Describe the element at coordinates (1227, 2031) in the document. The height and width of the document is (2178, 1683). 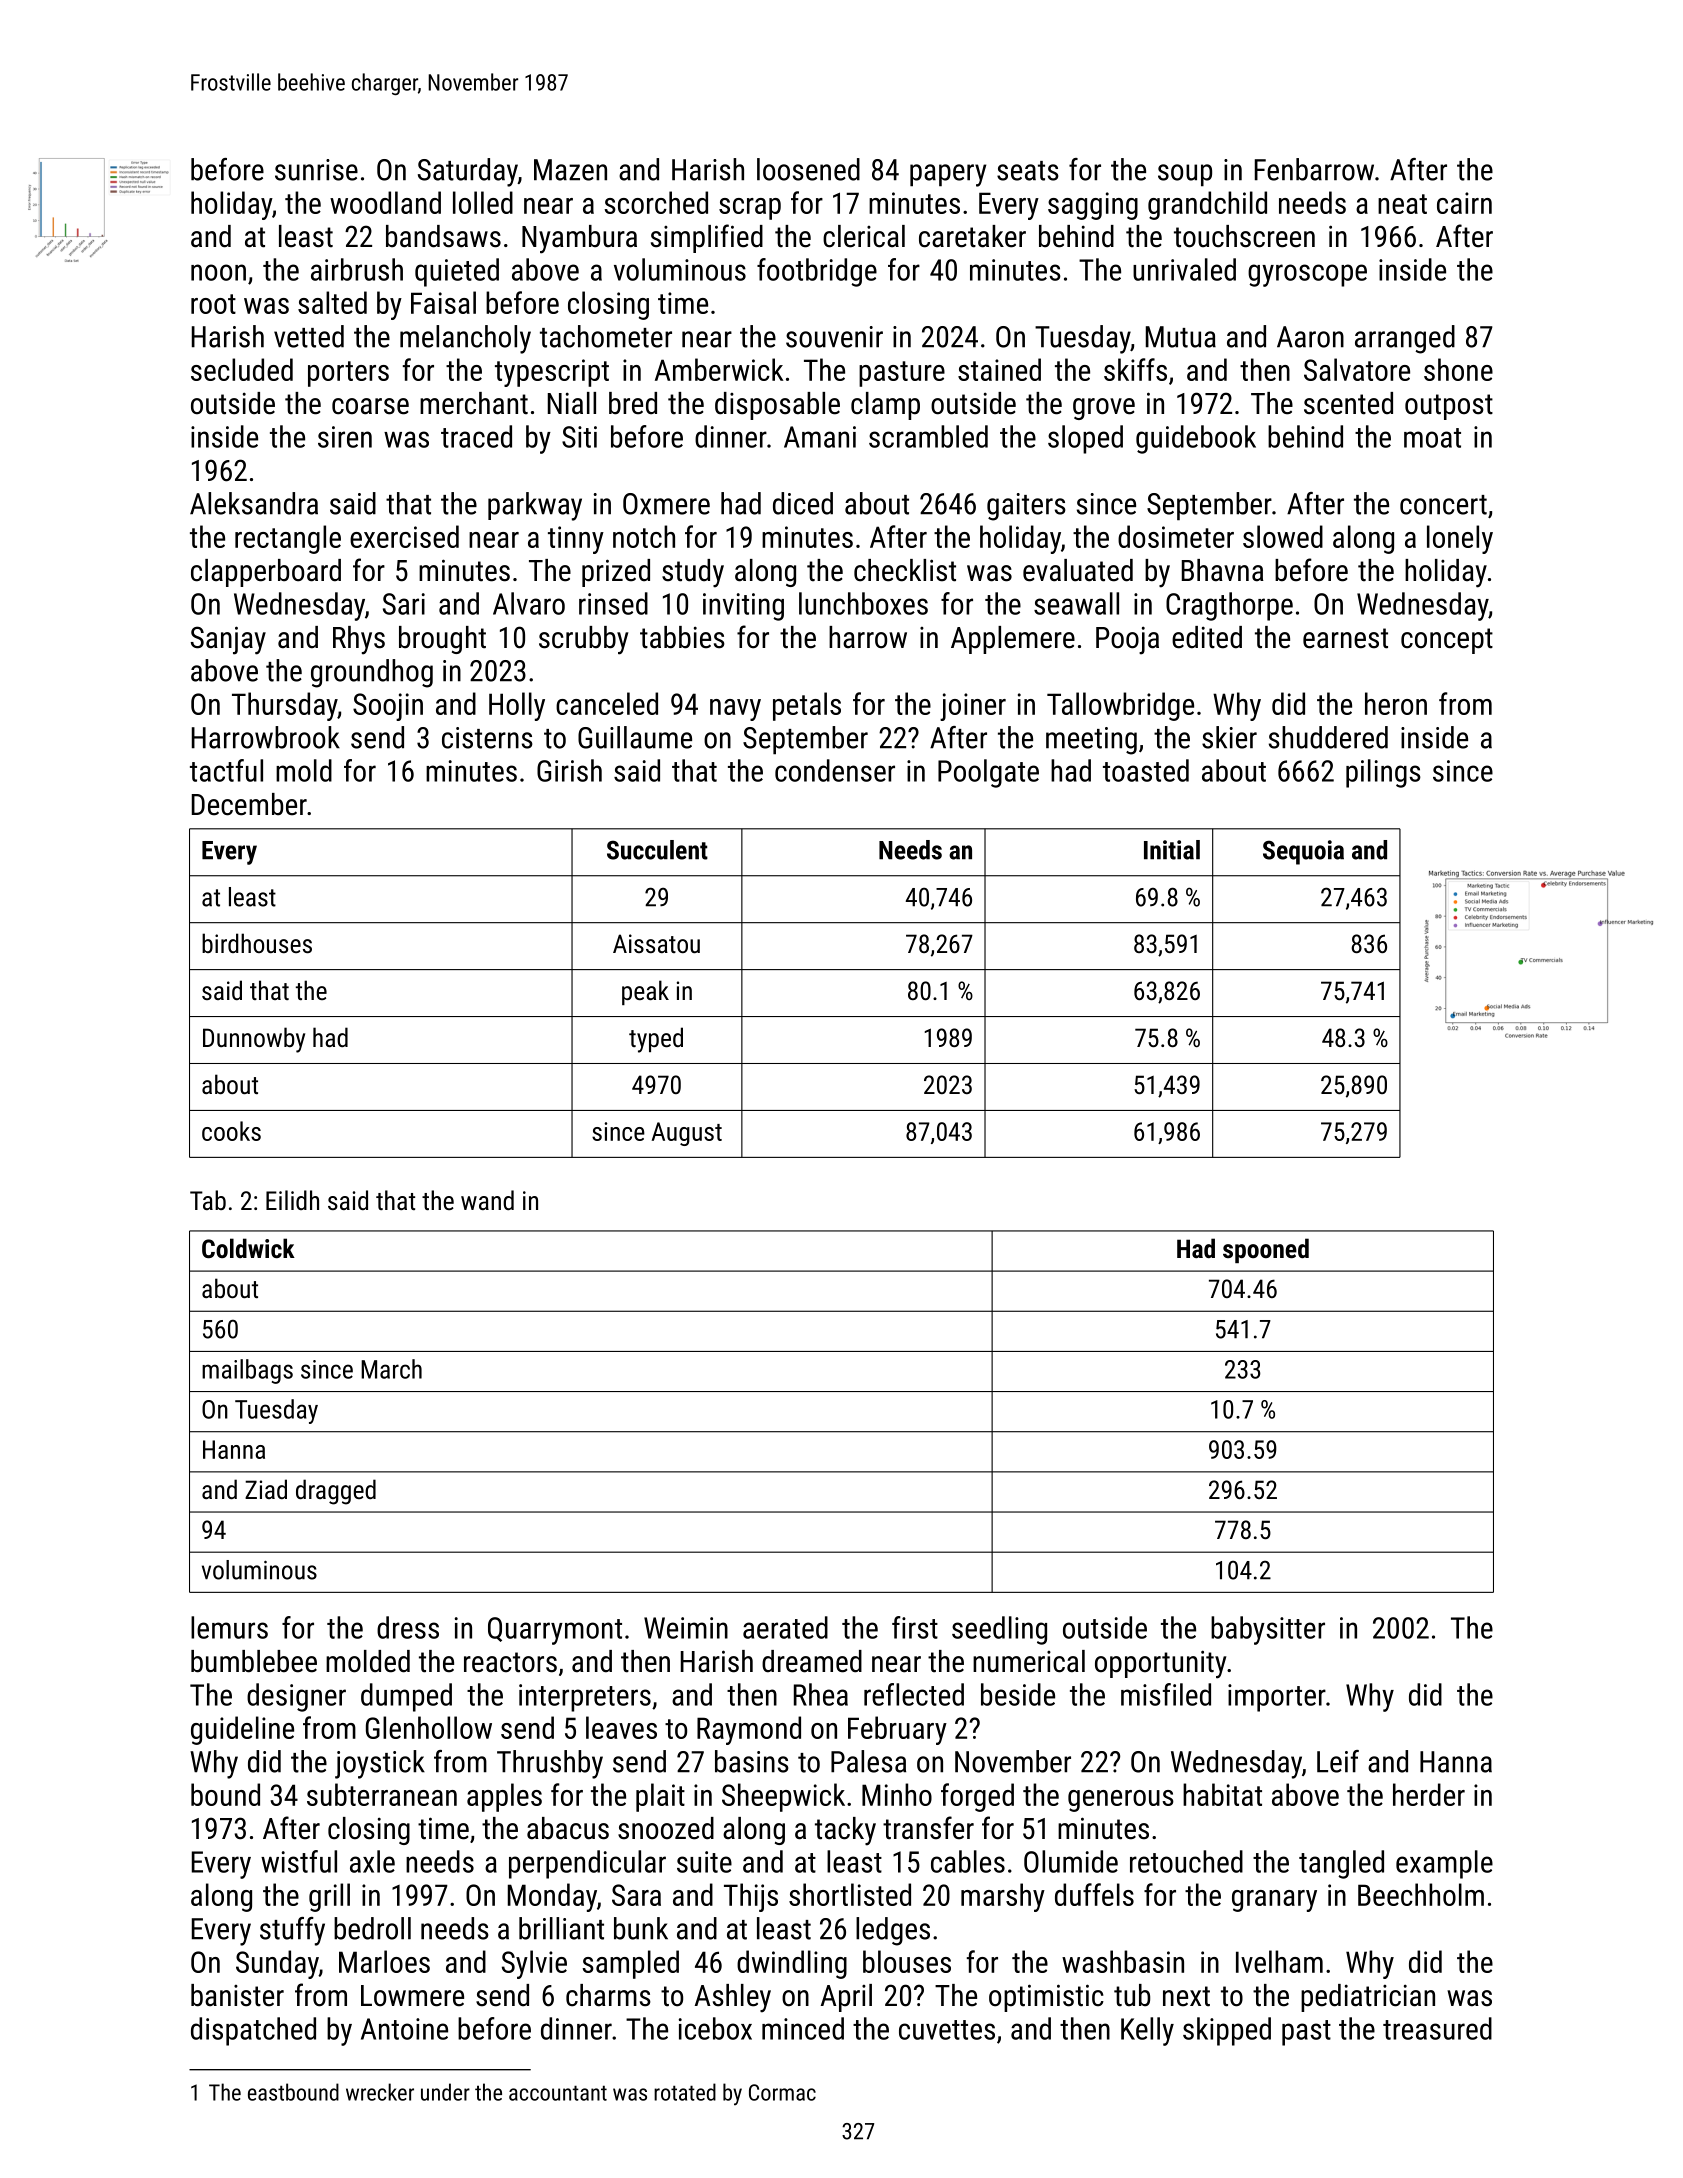
I see `skipped` at that location.
